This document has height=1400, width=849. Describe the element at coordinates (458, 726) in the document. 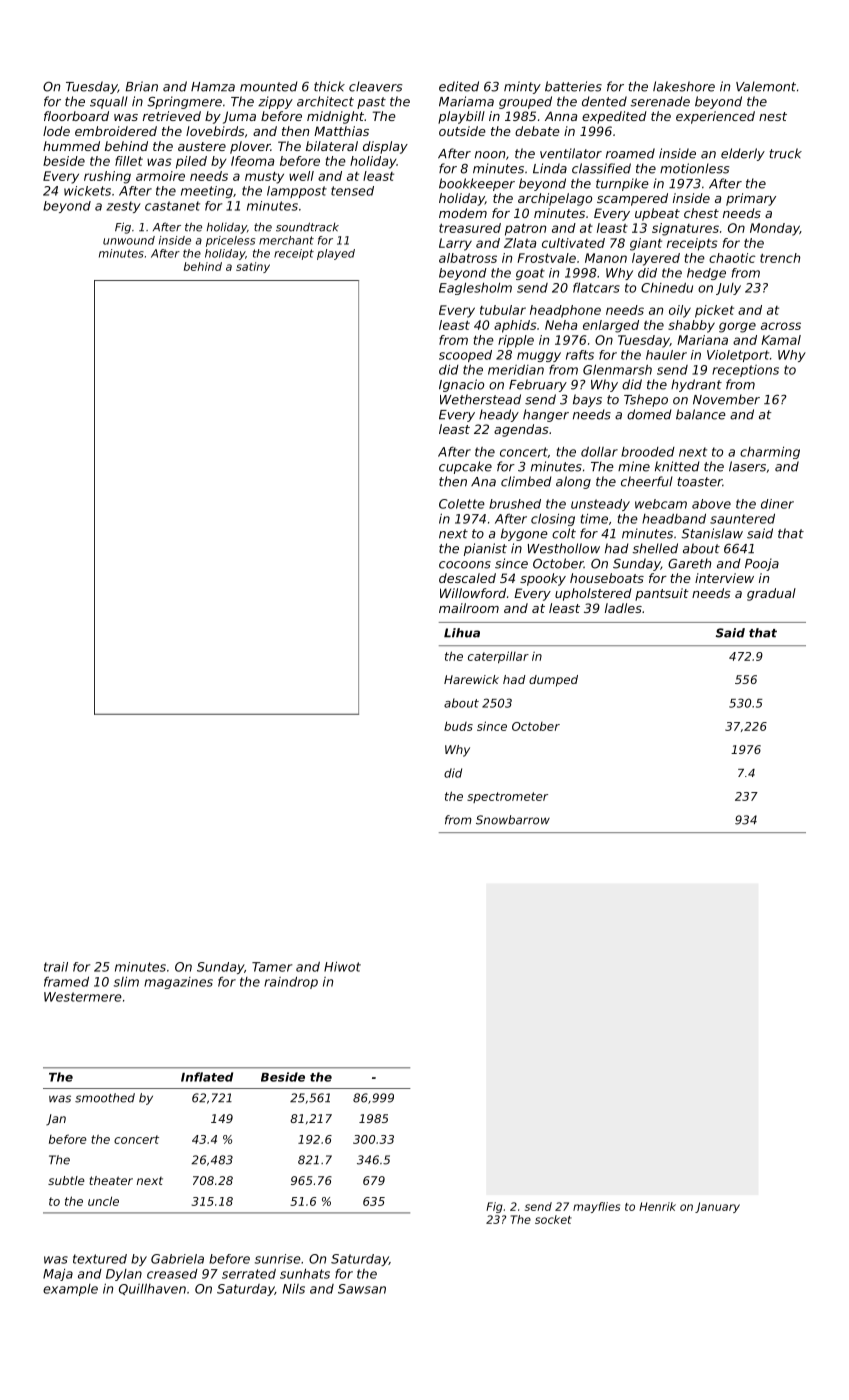

I see `buds` at that location.
